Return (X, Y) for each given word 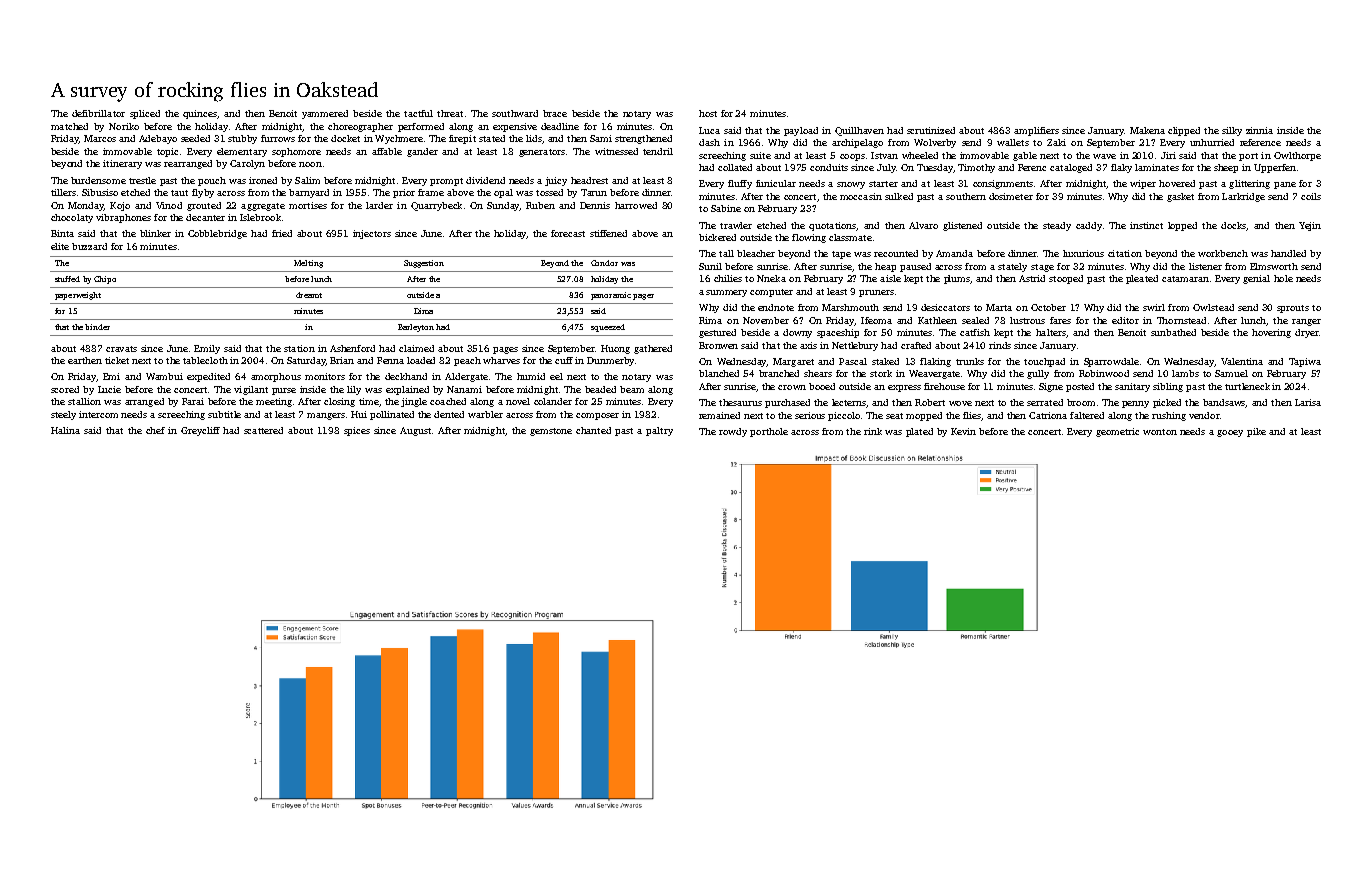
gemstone (551, 432)
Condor (604, 263)
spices (357, 431)
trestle (142, 180)
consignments (1003, 184)
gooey (1230, 433)
